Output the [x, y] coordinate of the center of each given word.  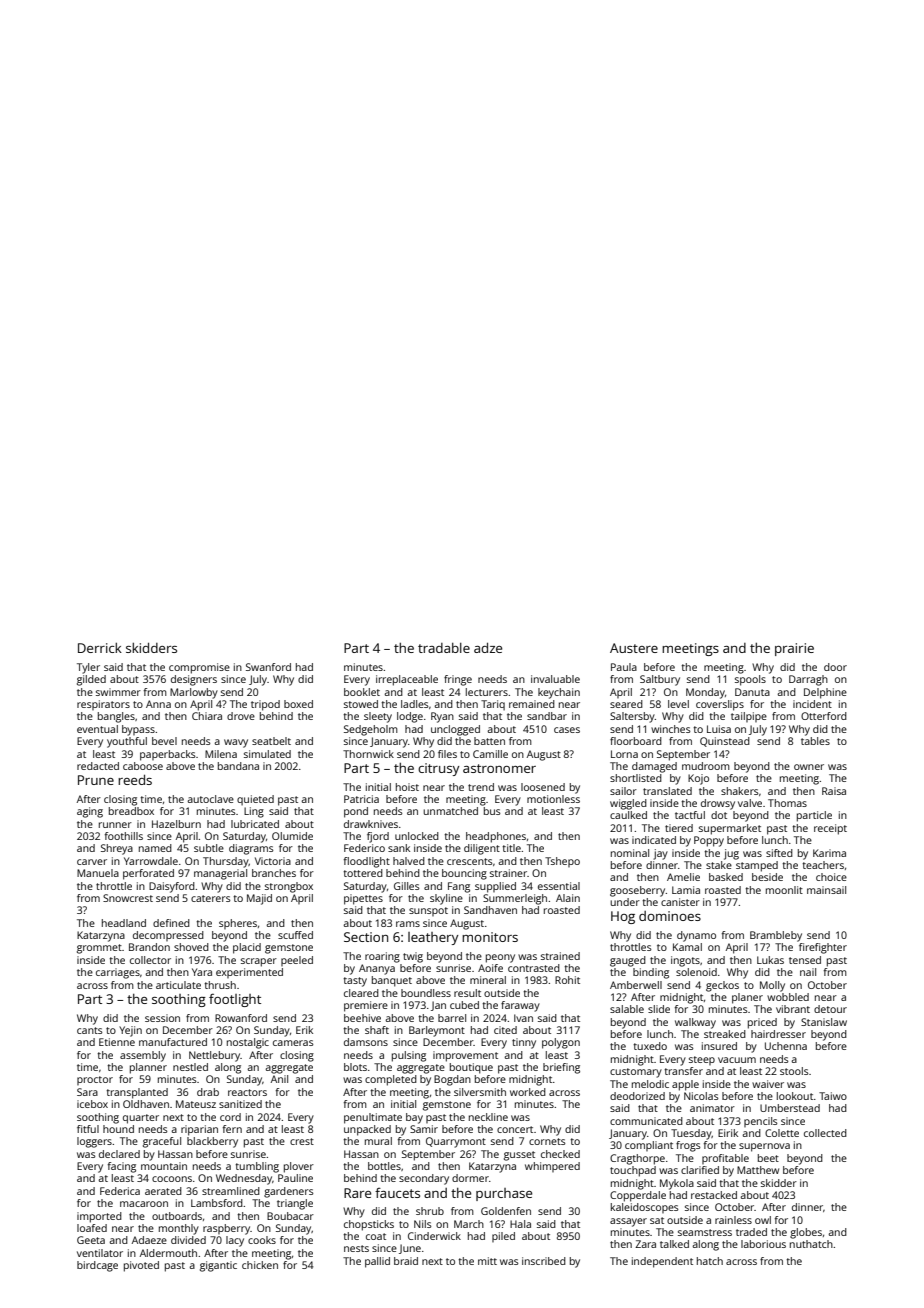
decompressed [168, 936]
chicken [260, 1265]
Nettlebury [215, 1056]
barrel [452, 1018]
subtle [209, 848]
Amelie [683, 877]
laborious [763, 1244]
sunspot [428, 911]
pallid [377, 1262]
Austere [634, 648]
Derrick [100, 648]
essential [559, 886]
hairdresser [778, 1034]
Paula [624, 667]
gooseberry [638, 891]
